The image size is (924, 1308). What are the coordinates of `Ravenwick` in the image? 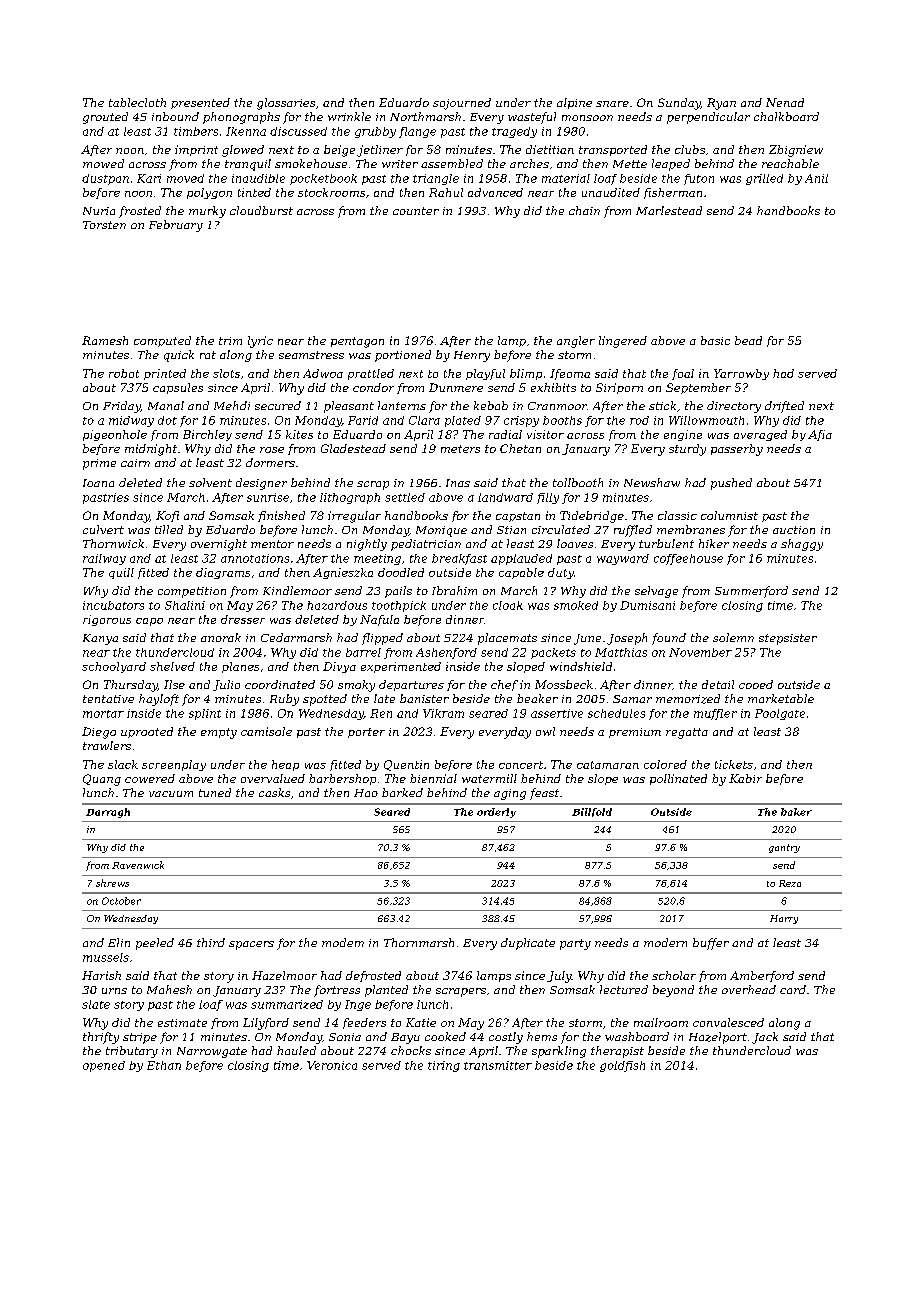 It's located at (138, 865).
